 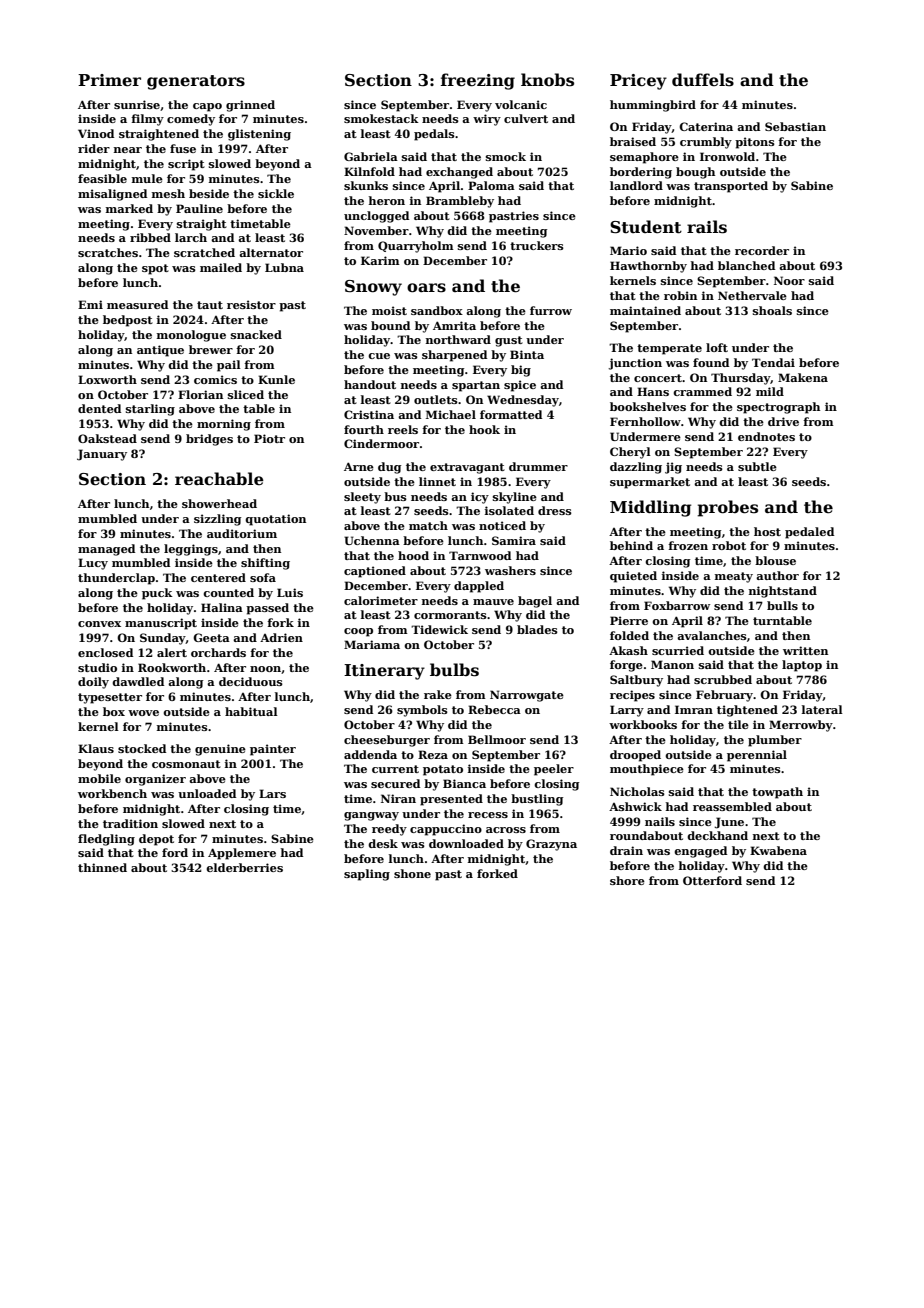 What do you see at coordinates (242, 854) in the page?
I see `Applemere` at bounding box center [242, 854].
